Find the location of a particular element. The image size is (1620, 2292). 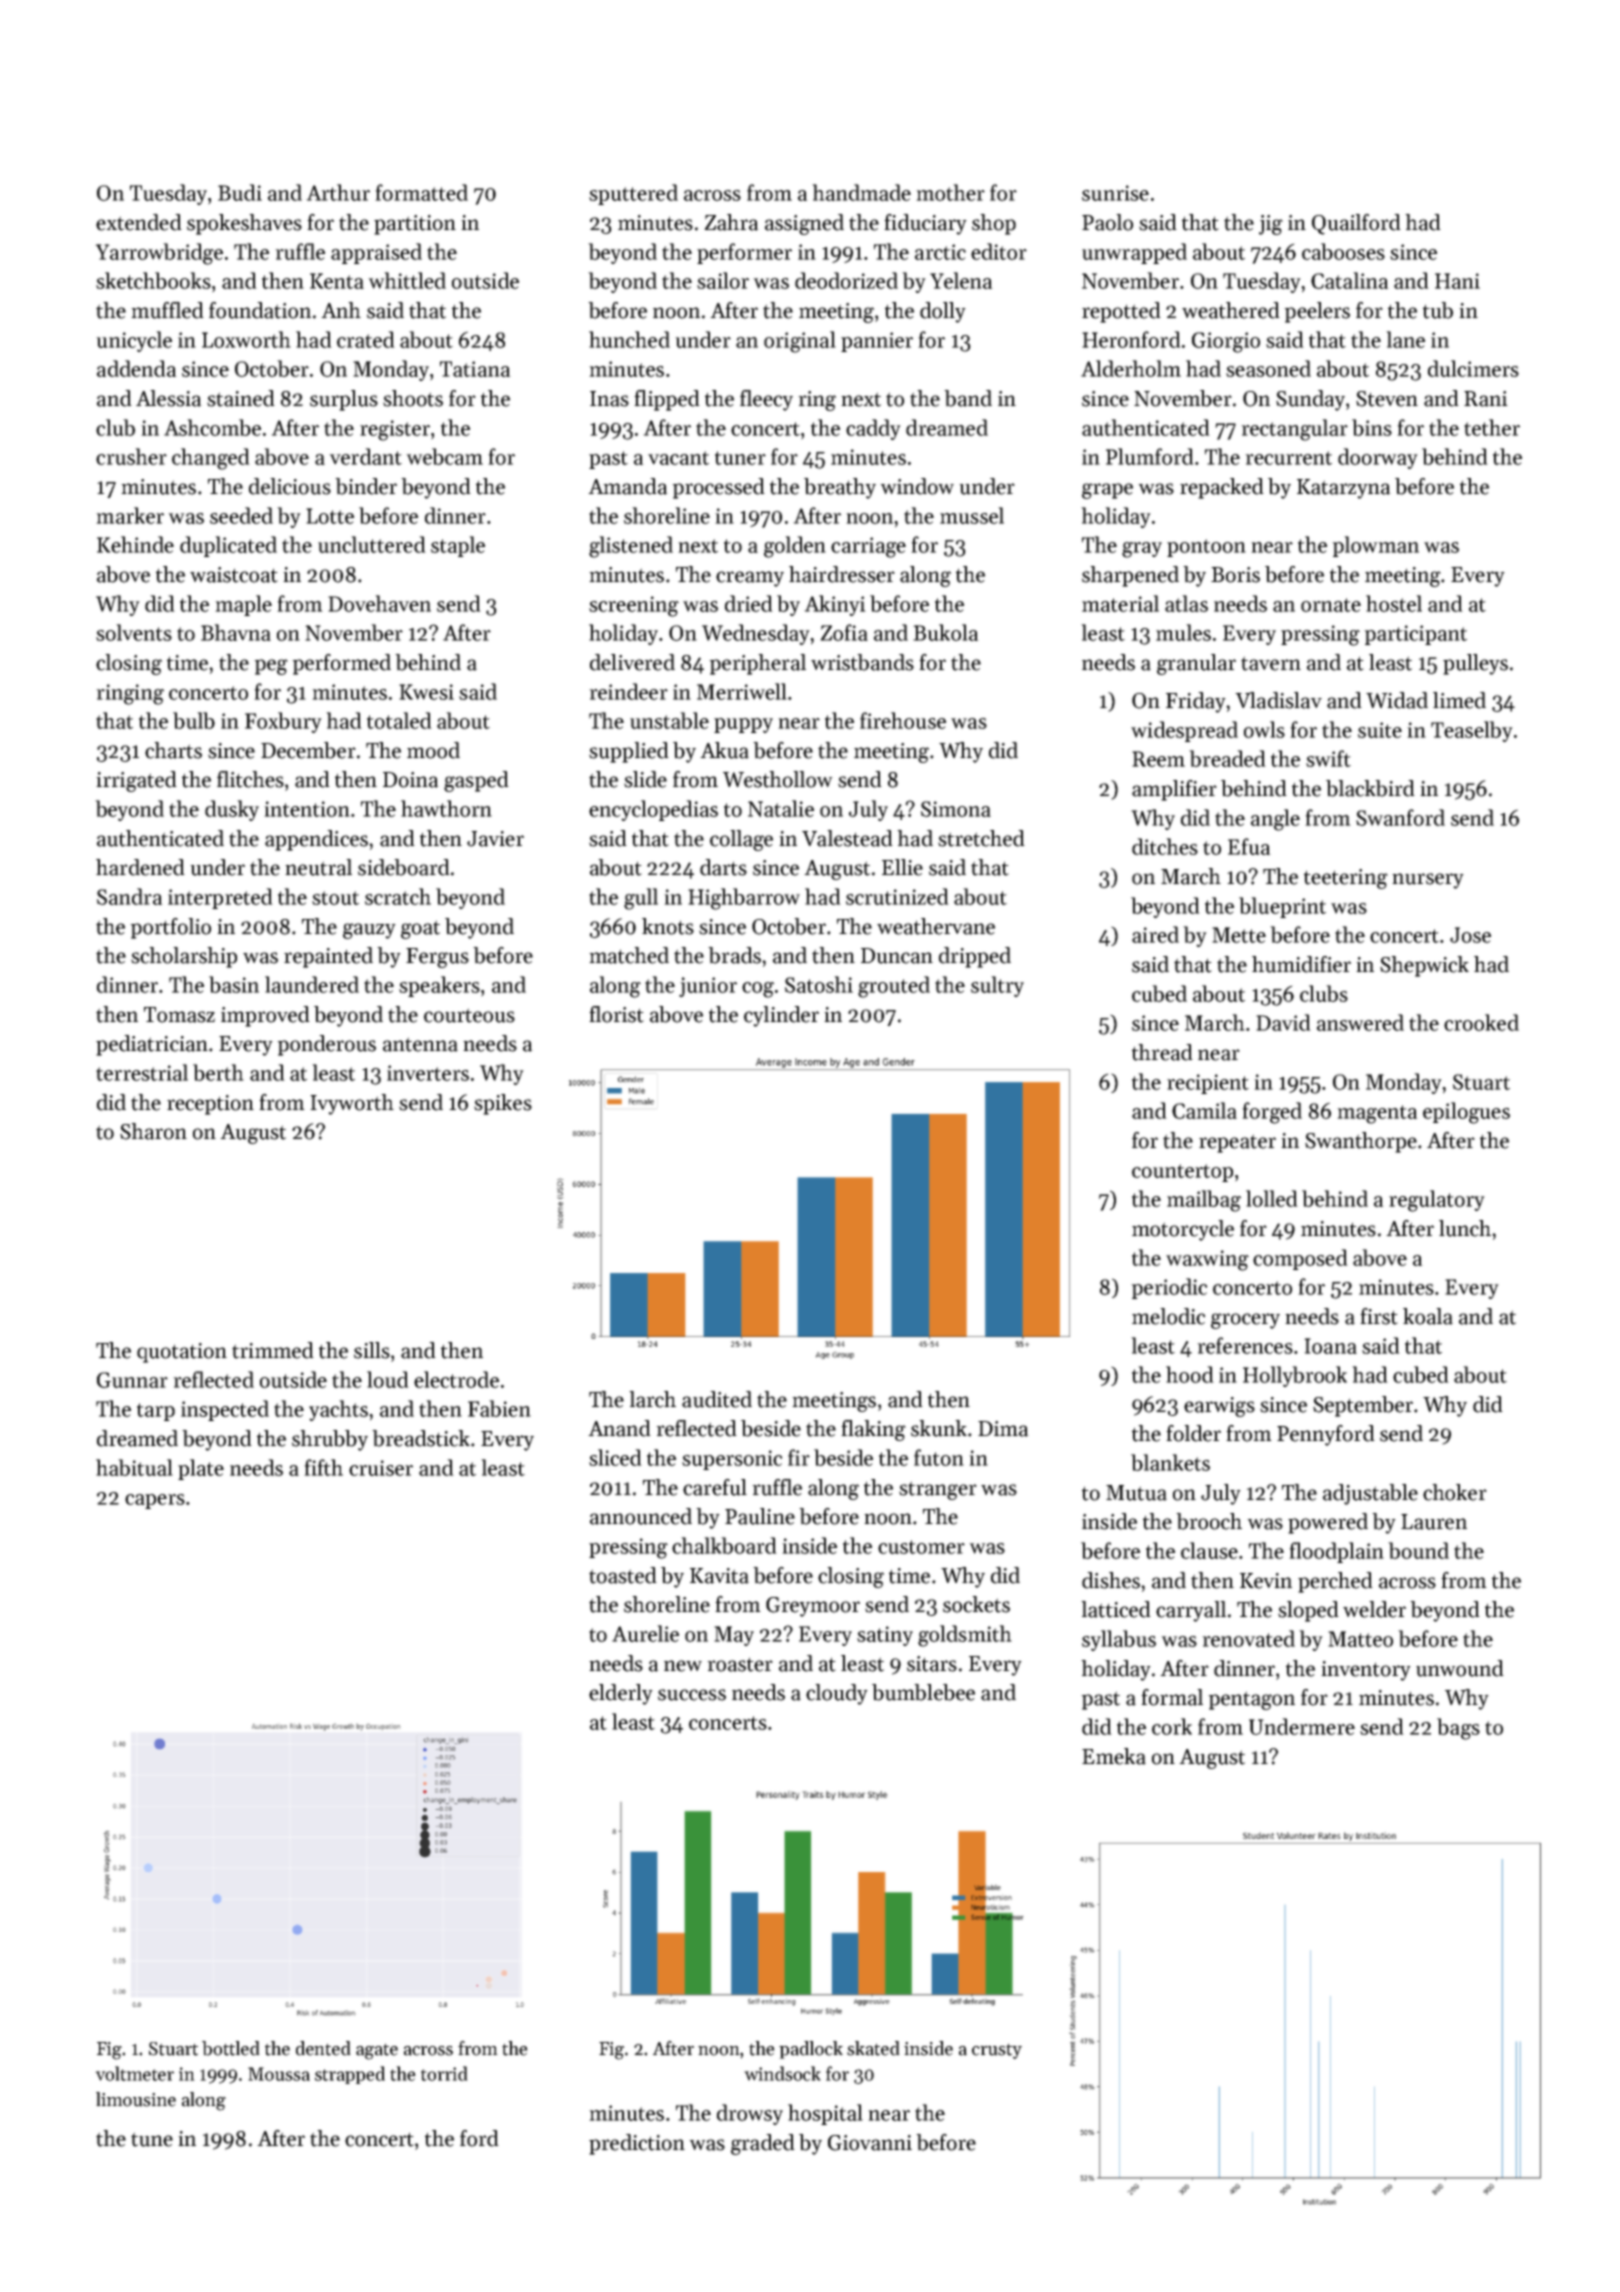

courteous is located at coordinates (469, 1015).
